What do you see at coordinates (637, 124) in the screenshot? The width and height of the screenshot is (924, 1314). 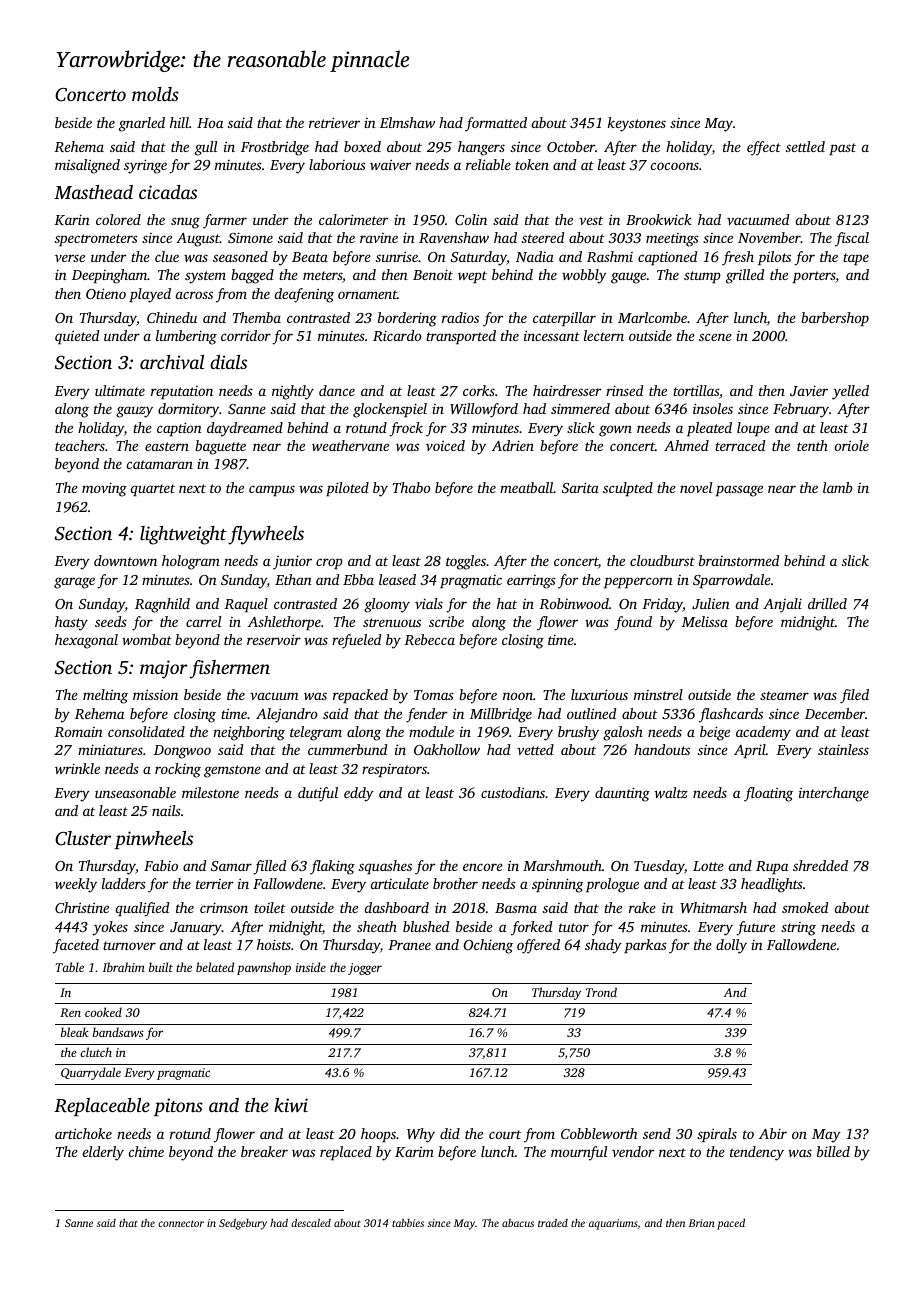 I see `keystones` at bounding box center [637, 124].
